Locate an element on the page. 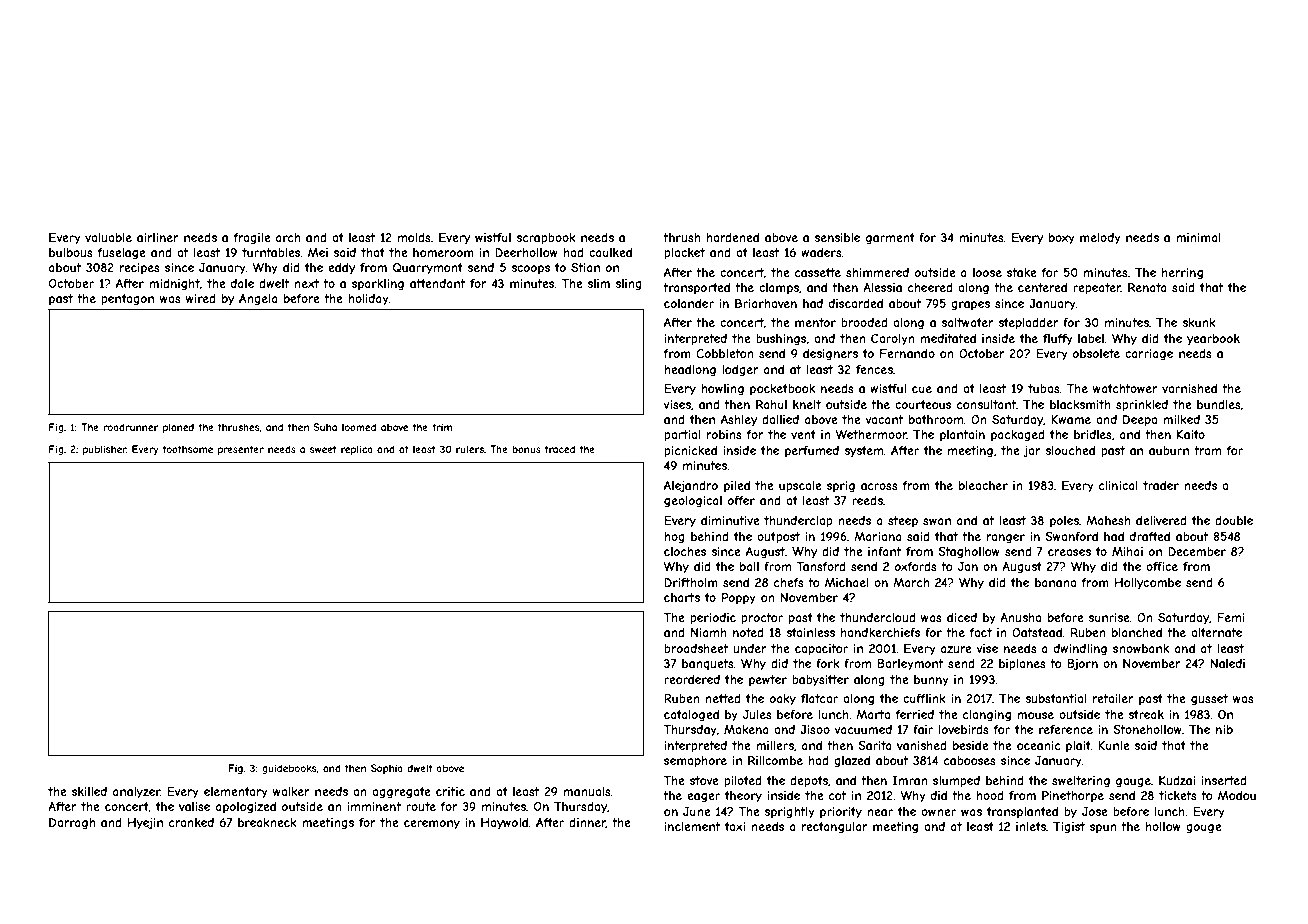 This image has height=924, width=1308. hog is located at coordinates (674, 538).
